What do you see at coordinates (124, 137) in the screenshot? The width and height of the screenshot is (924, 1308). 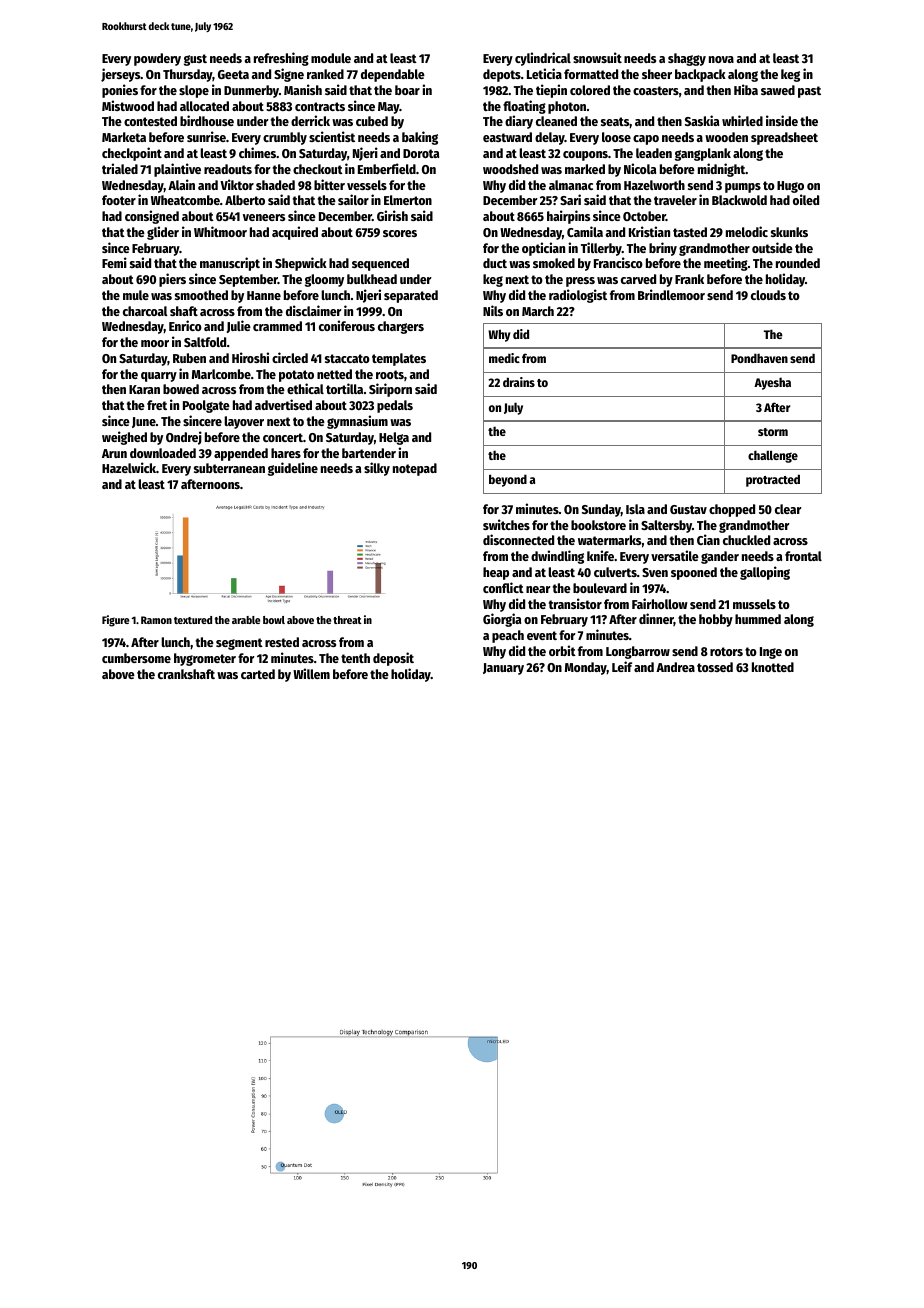 I see `Marketa` at bounding box center [124, 137].
